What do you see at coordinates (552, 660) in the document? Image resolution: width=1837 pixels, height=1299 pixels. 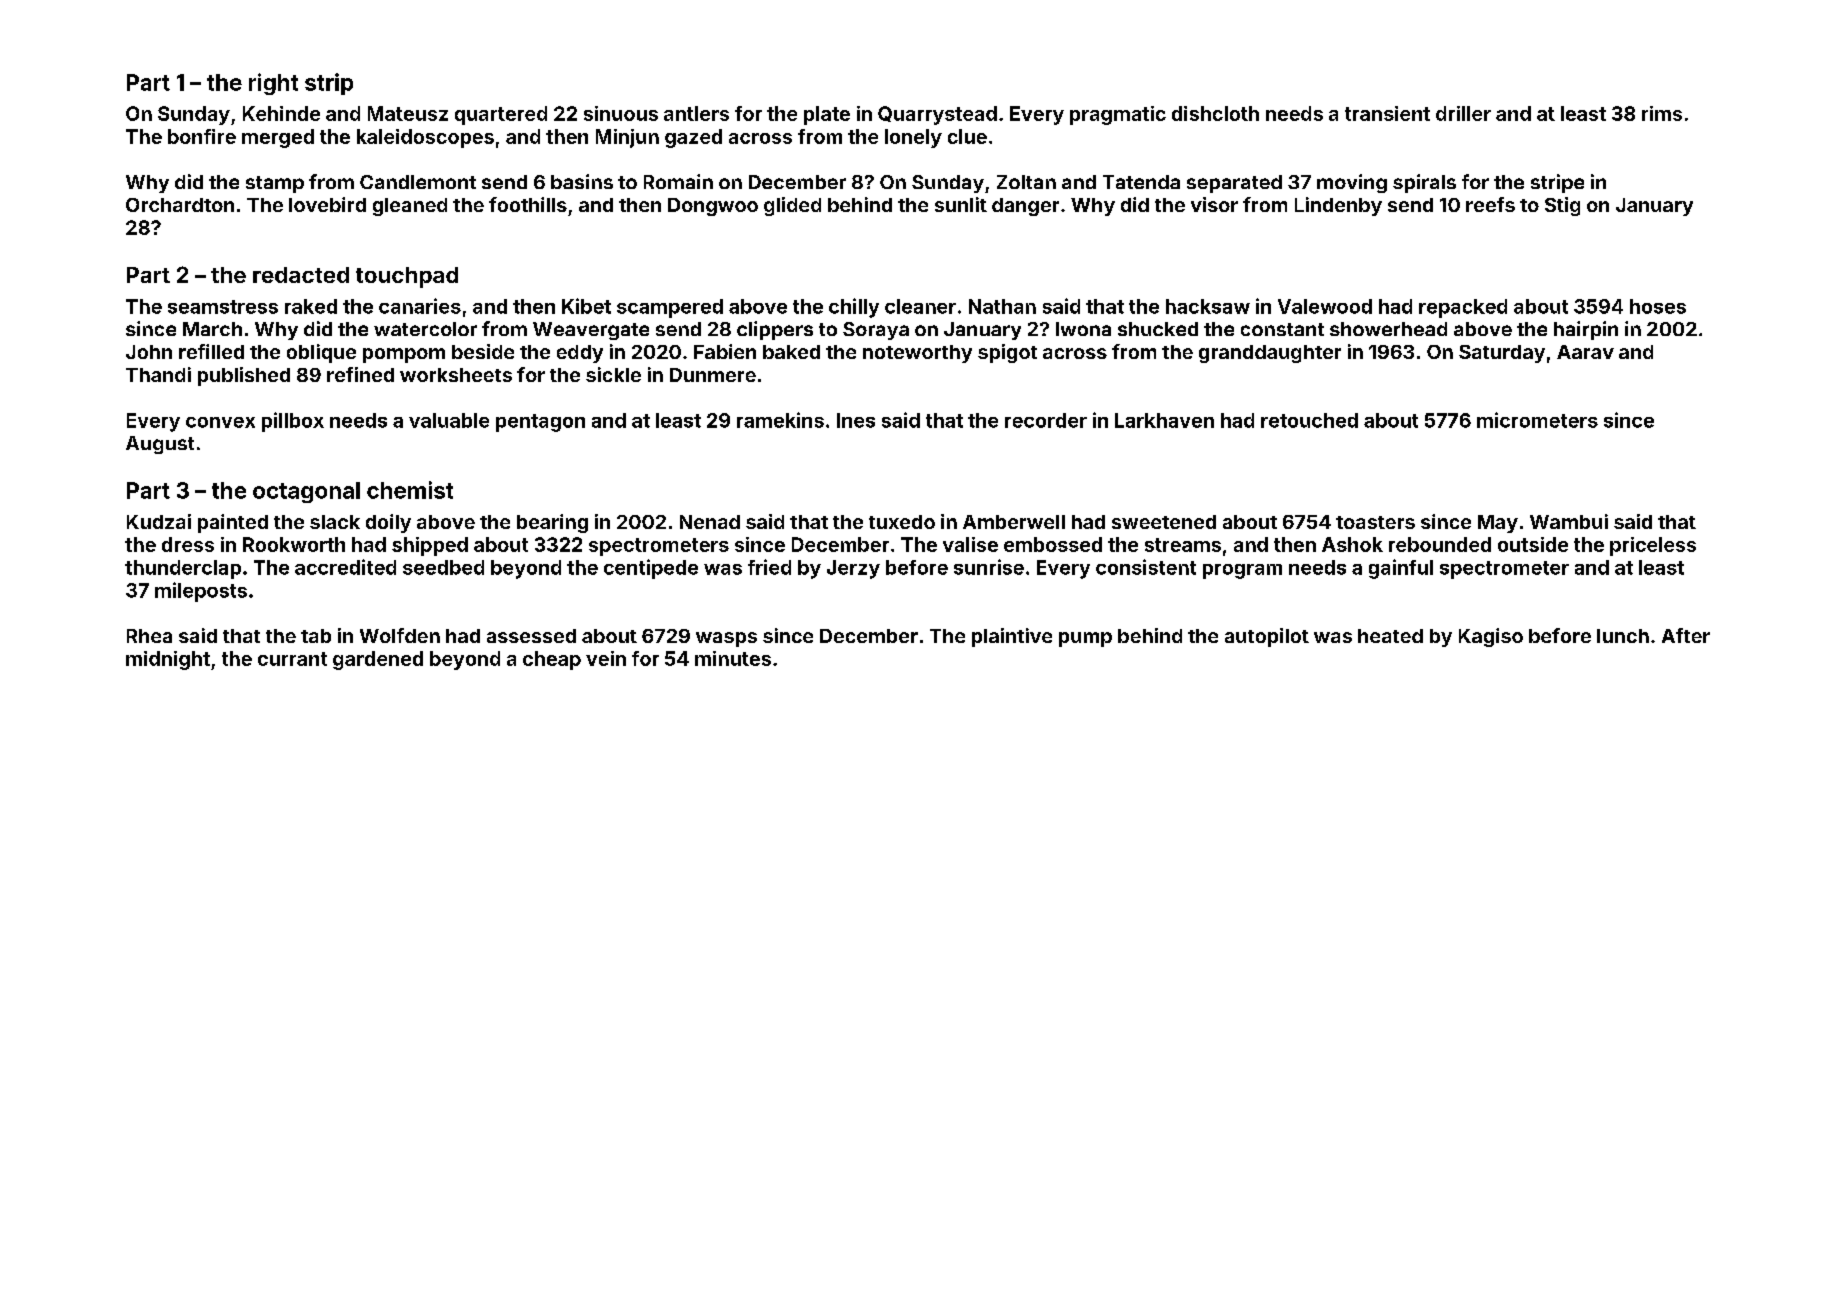 I see `cheap` at bounding box center [552, 660].
